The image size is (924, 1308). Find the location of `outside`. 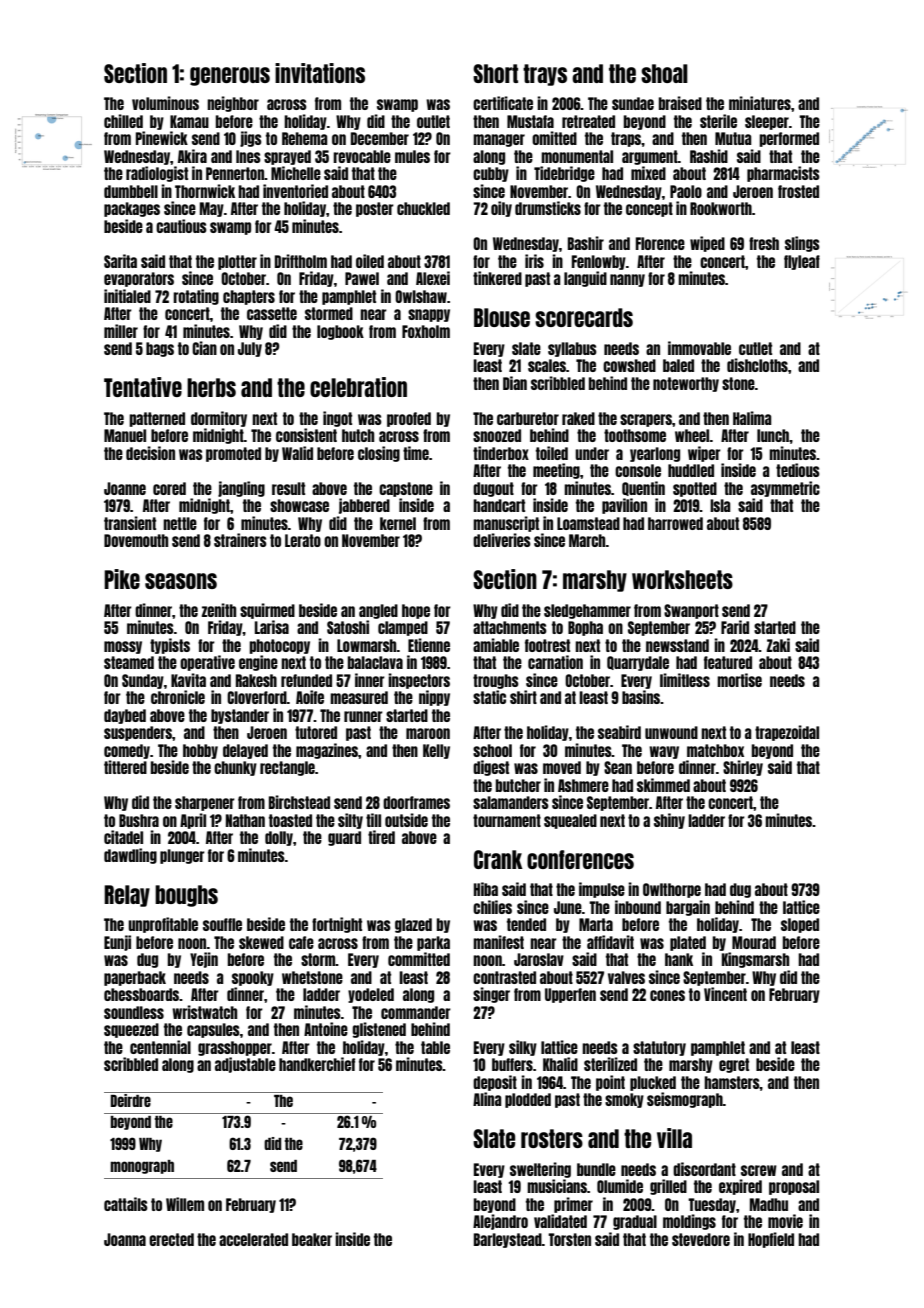

outside is located at coordinates (406, 820).
